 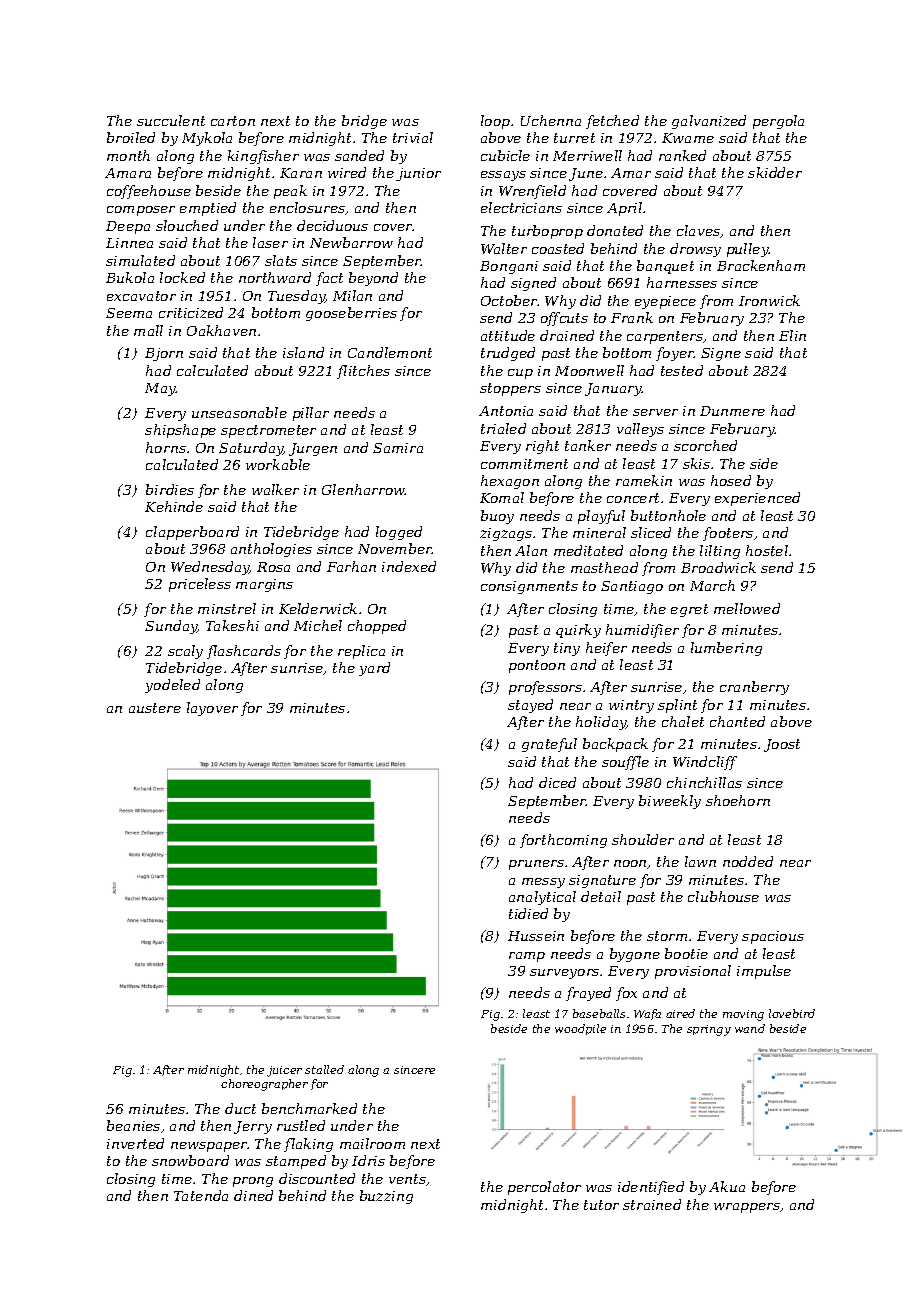 What do you see at coordinates (551, 120) in the screenshot?
I see `Uchenna` at bounding box center [551, 120].
